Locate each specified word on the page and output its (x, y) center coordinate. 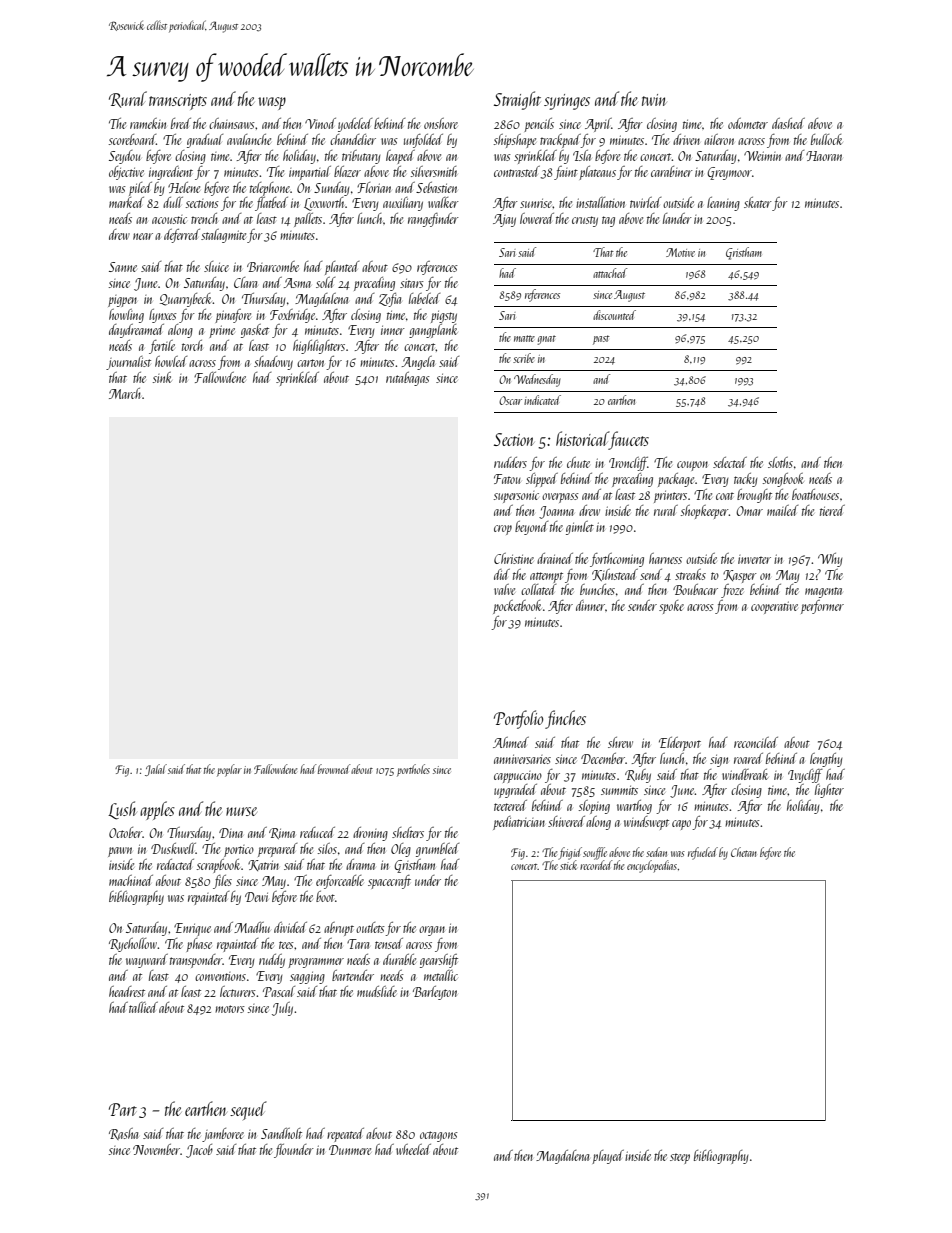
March (125, 393)
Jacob (199, 1151)
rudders (510, 462)
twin (654, 100)
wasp (272, 103)
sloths (780, 462)
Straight (517, 100)
